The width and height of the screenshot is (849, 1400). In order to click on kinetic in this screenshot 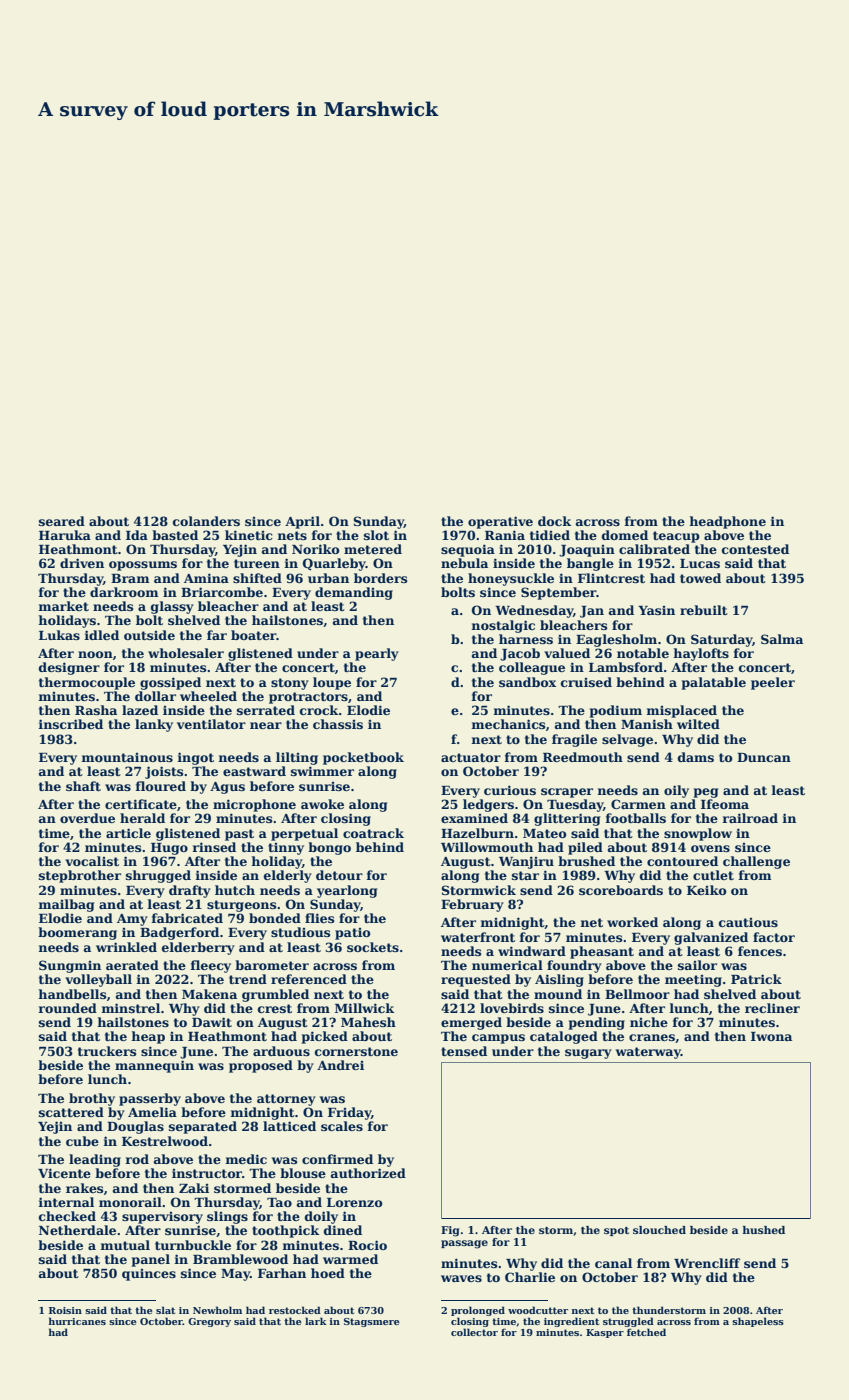, I will do `click(249, 535)`.
